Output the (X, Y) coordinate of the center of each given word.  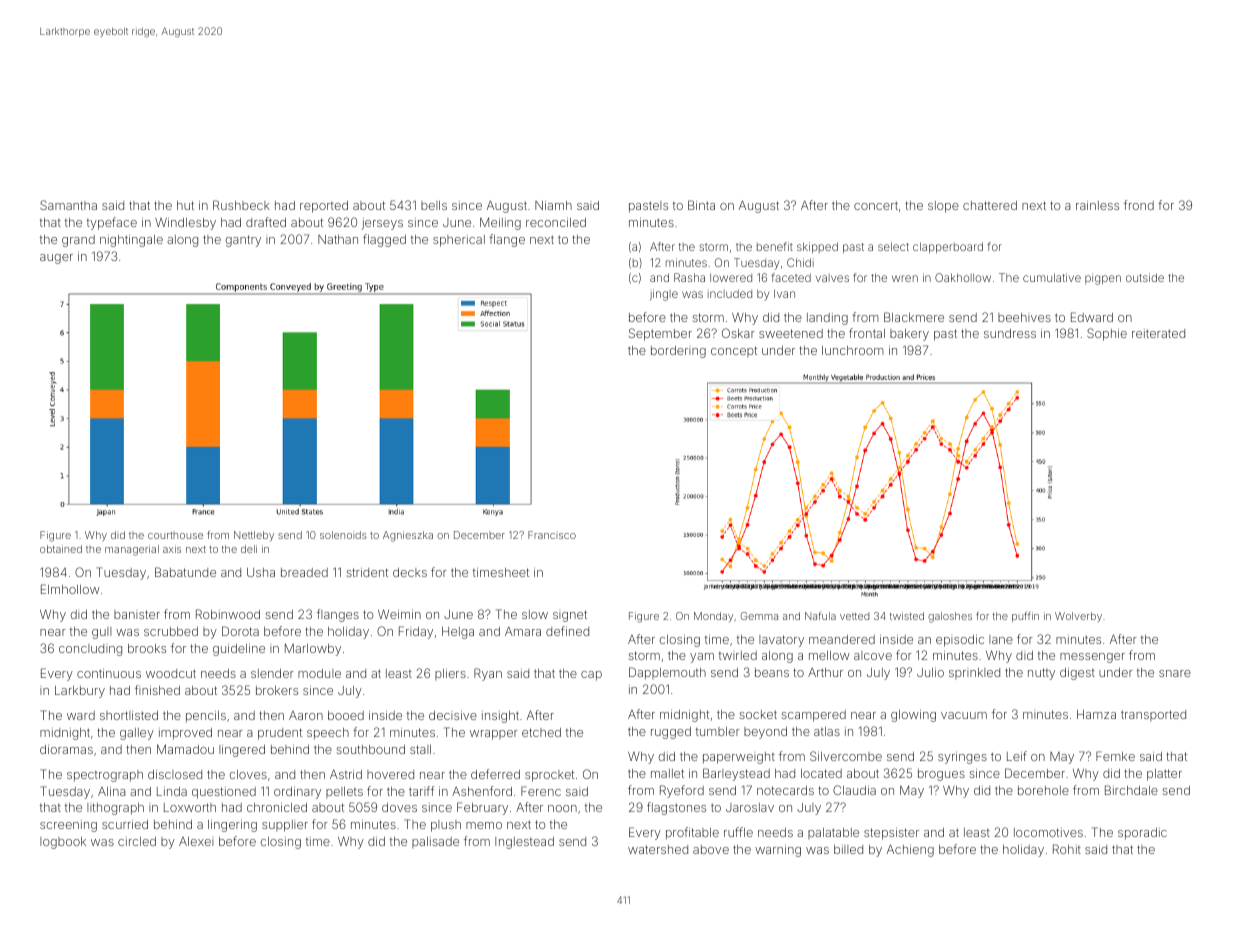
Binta (701, 205)
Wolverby (1078, 617)
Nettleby (254, 536)
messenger (1092, 658)
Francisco (552, 535)
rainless (1097, 205)
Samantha (68, 205)
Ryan (488, 674)
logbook (63, 843)
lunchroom (853, 350)
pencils (206, 717)
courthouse (175, 535)
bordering (678, 352)
